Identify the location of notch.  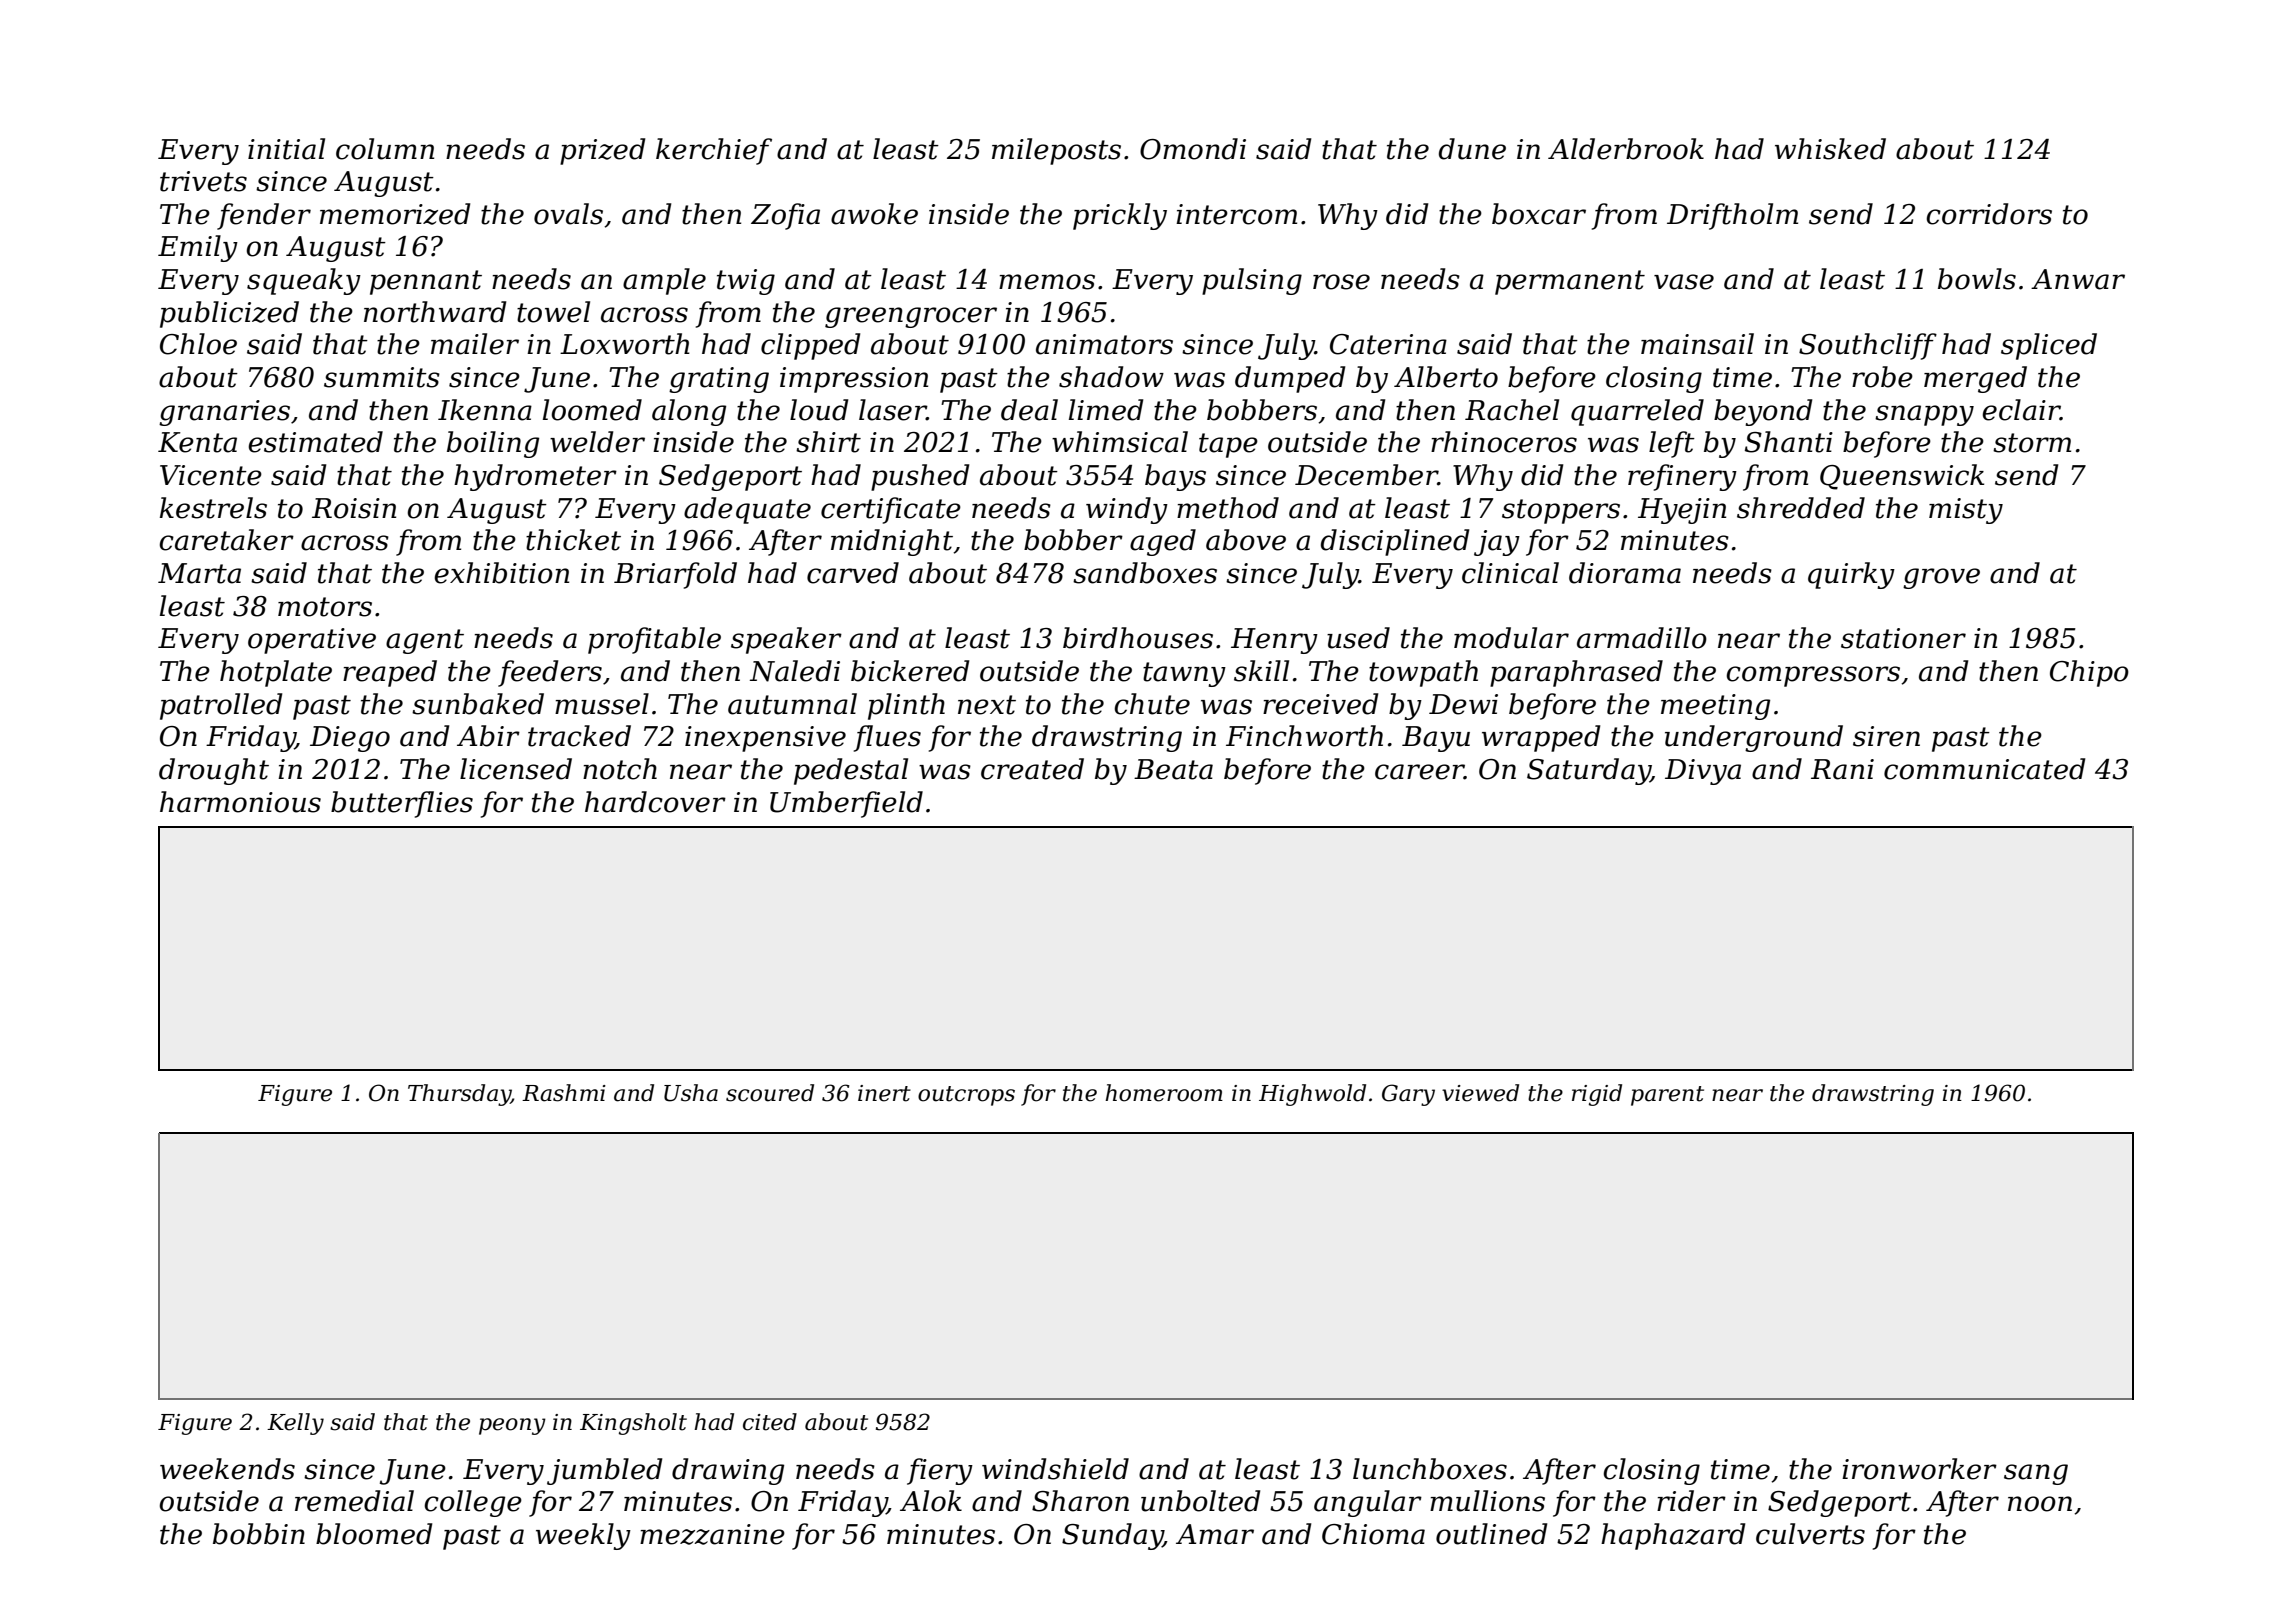
(620, 769).
